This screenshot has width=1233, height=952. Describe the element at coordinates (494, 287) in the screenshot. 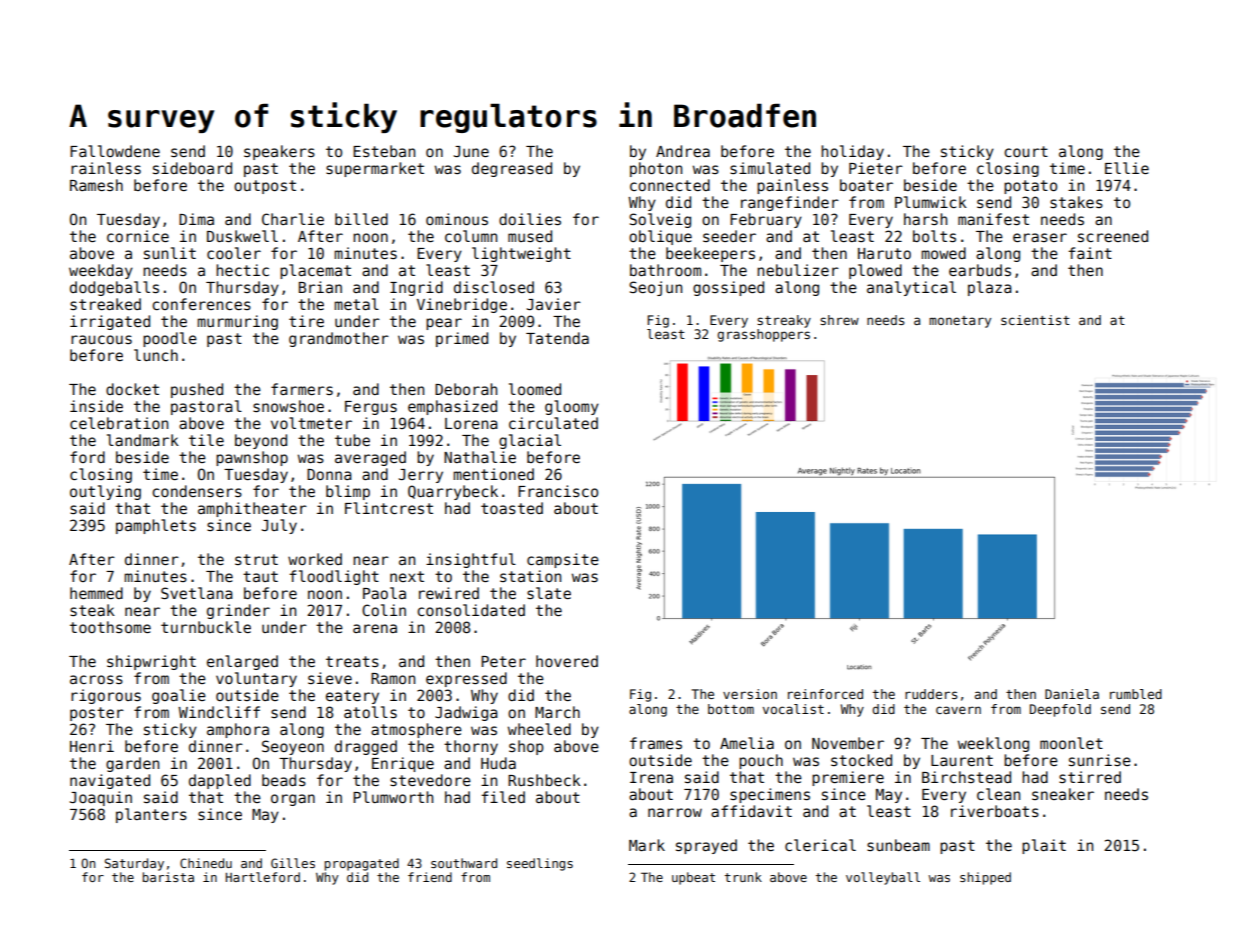

I see `disclosed` at that location.
